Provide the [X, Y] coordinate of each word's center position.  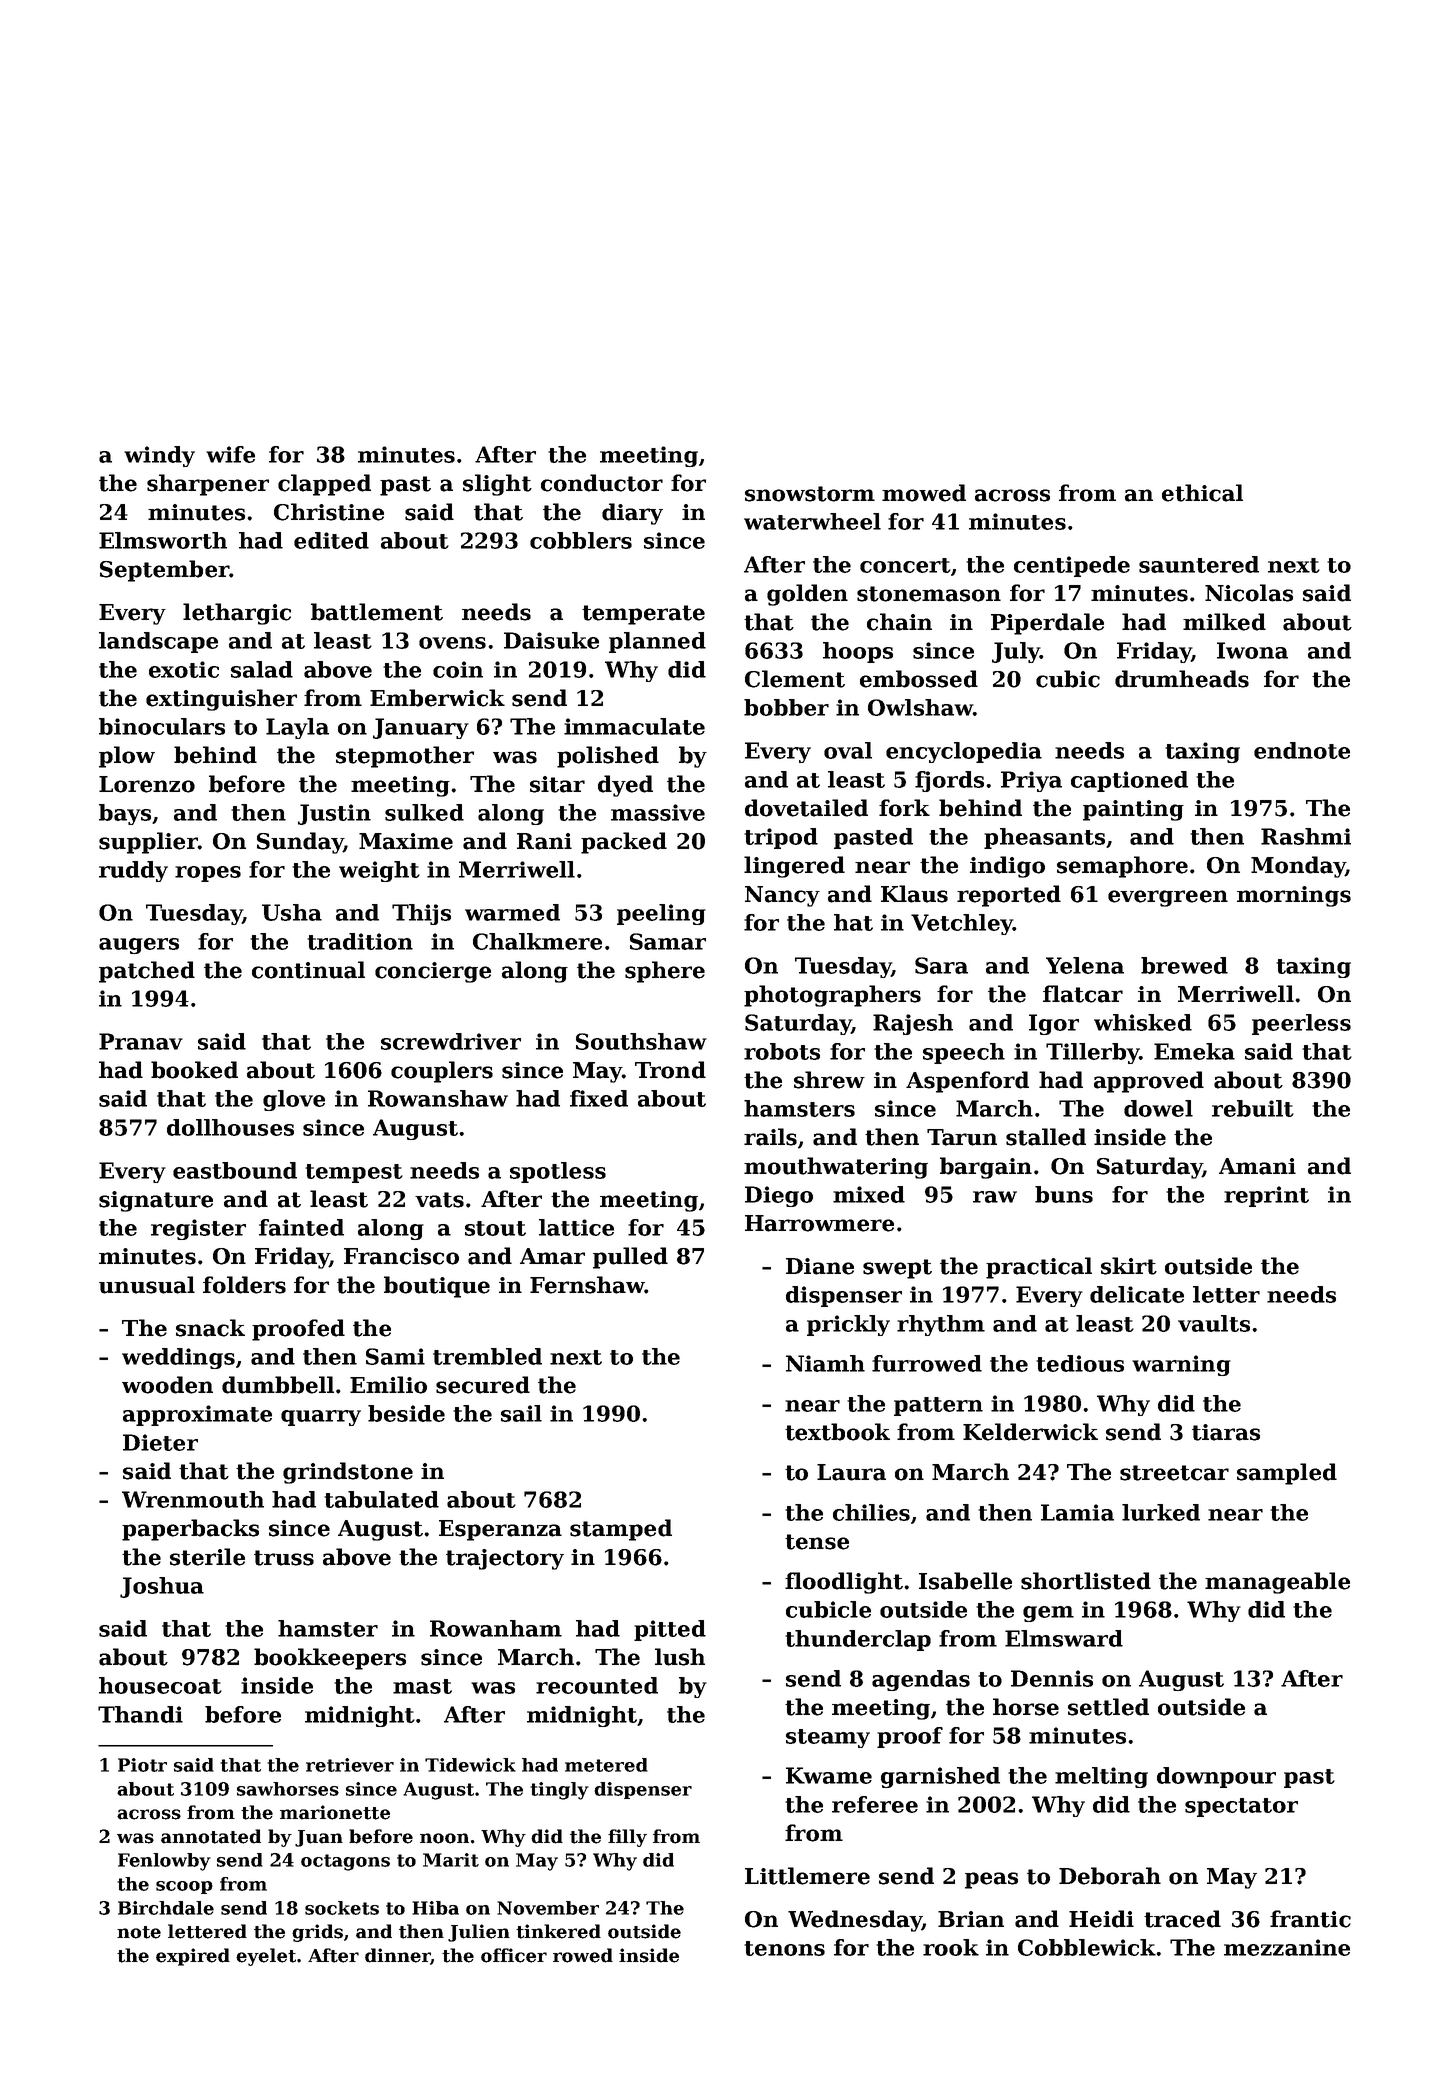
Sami [395, 1356]
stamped [621, 1530]
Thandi [140, 1714]
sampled [1287, 1474]
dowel [1158, 1108]
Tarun [962, 1137]
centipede [1072, 566]
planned [657, 642]
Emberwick [437, 698]
